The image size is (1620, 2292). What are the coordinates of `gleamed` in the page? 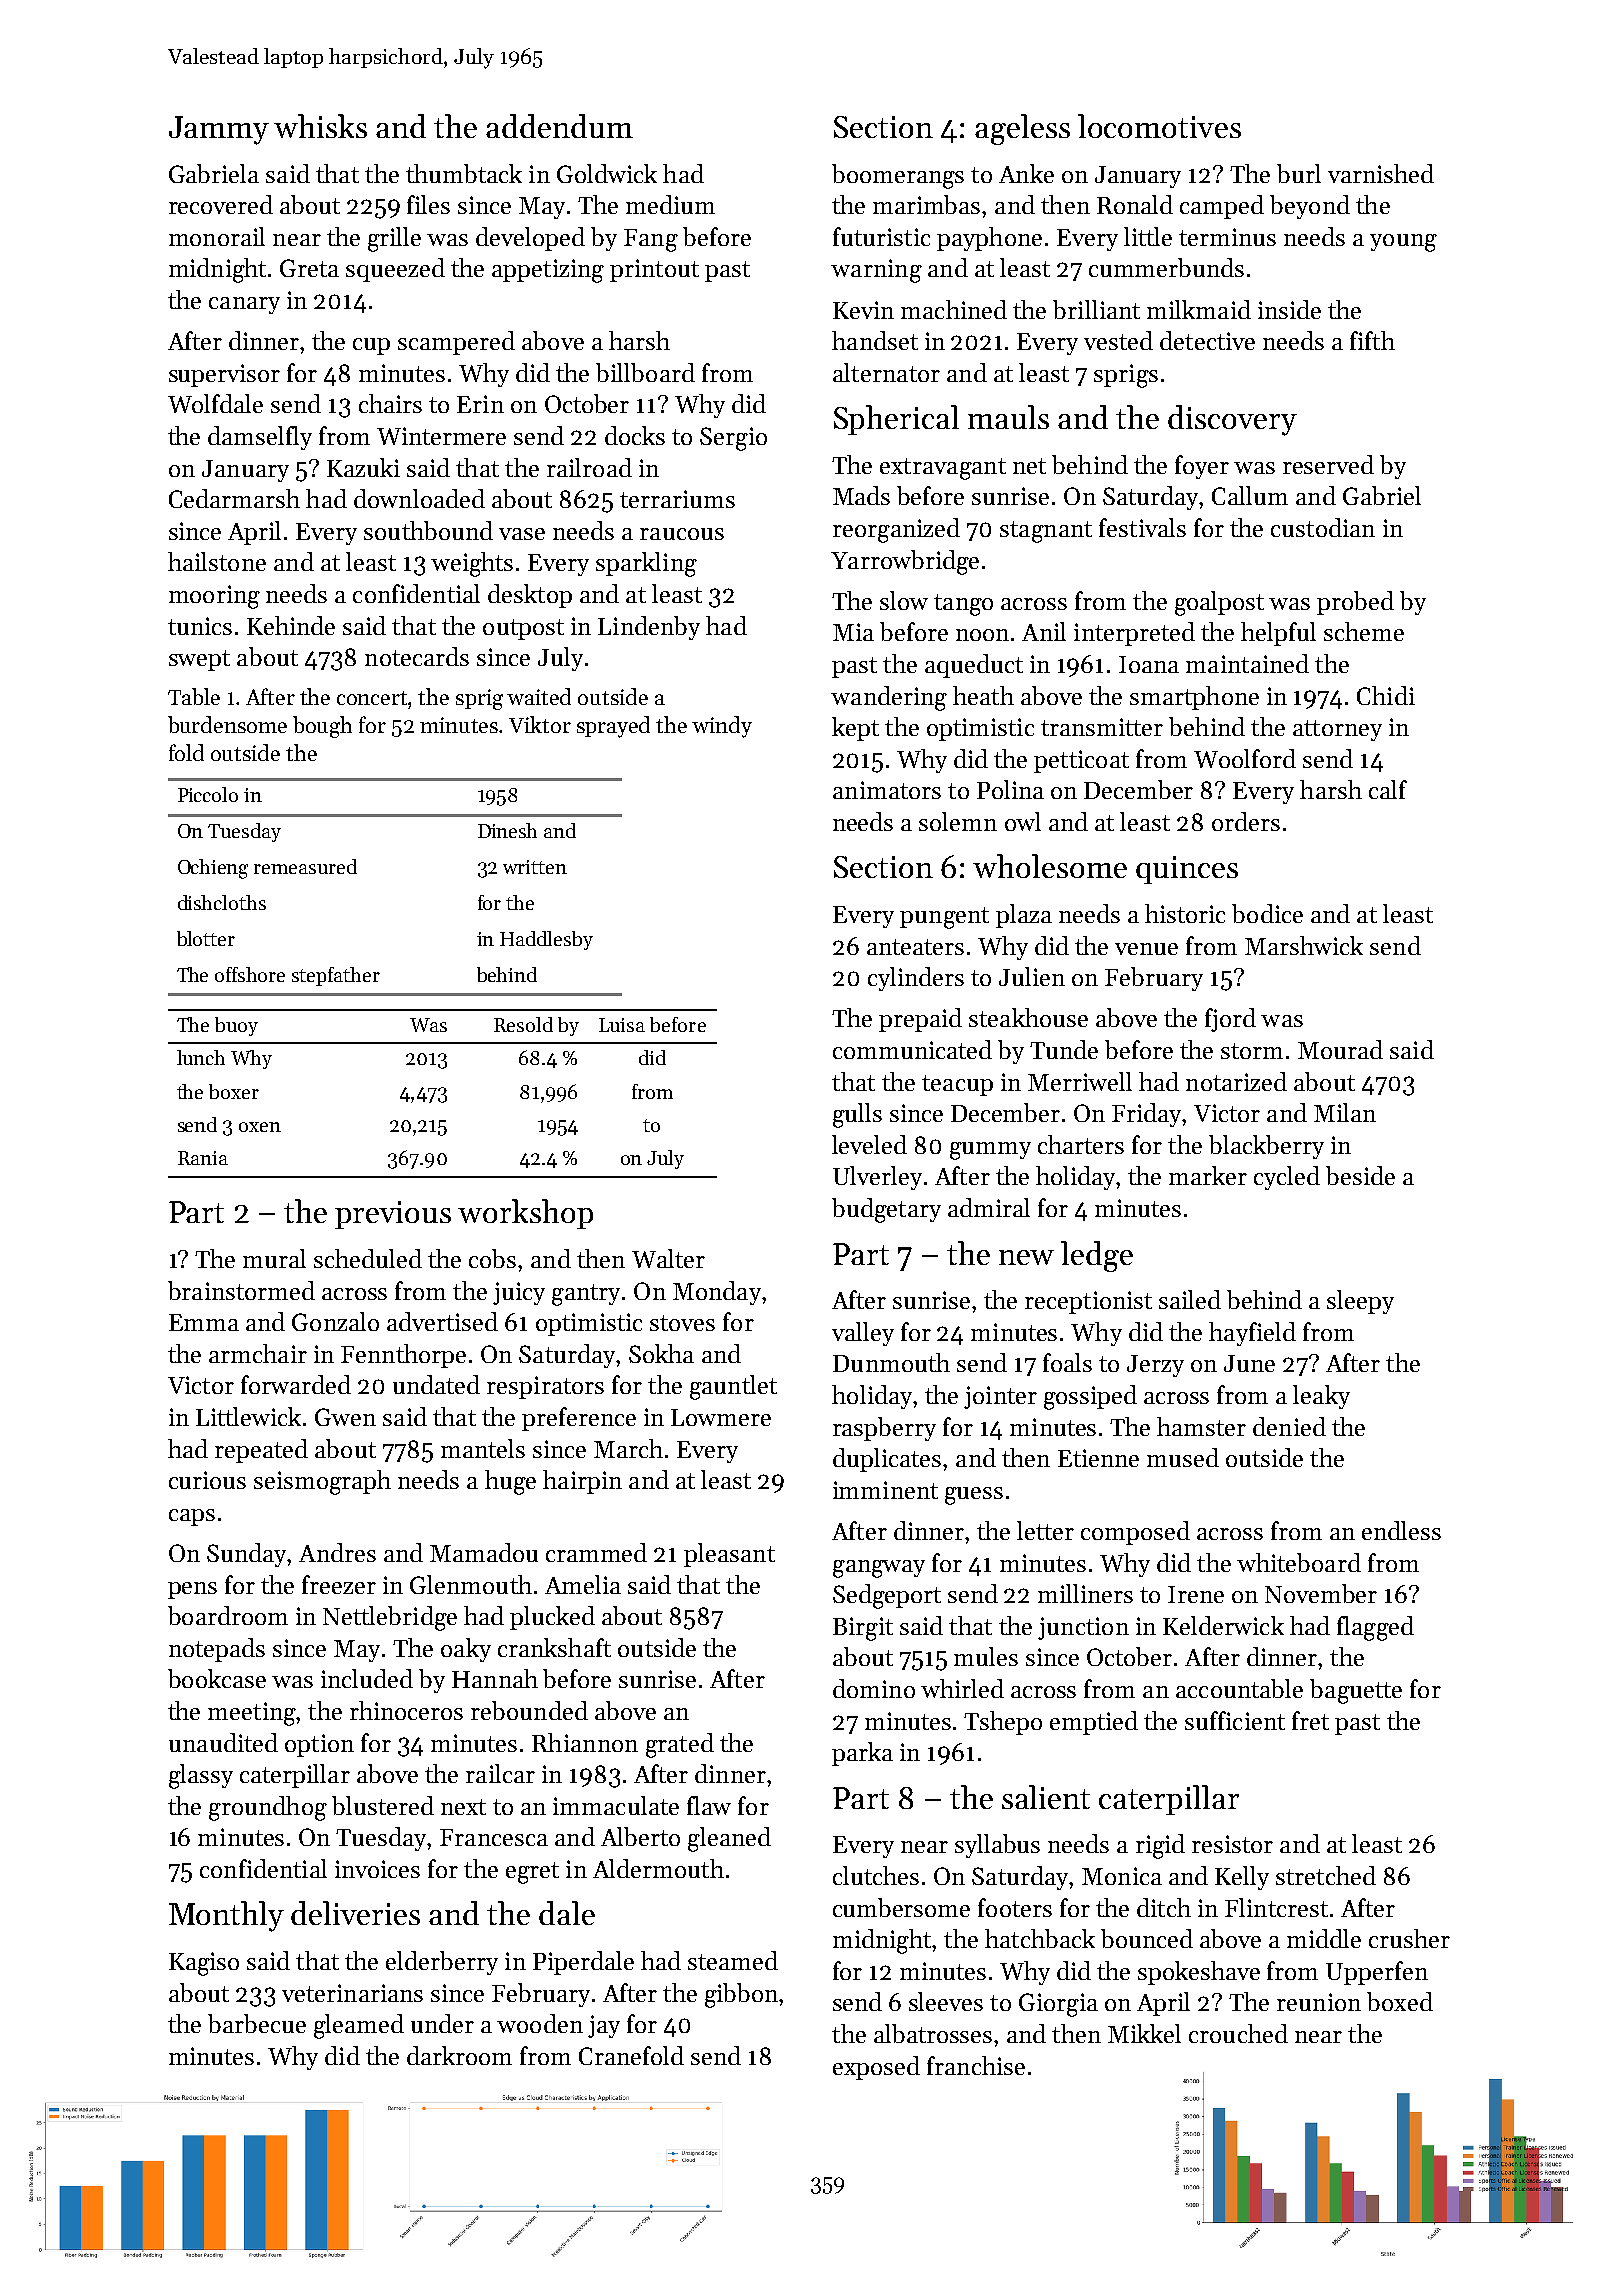 It's located at (359, 2026).
